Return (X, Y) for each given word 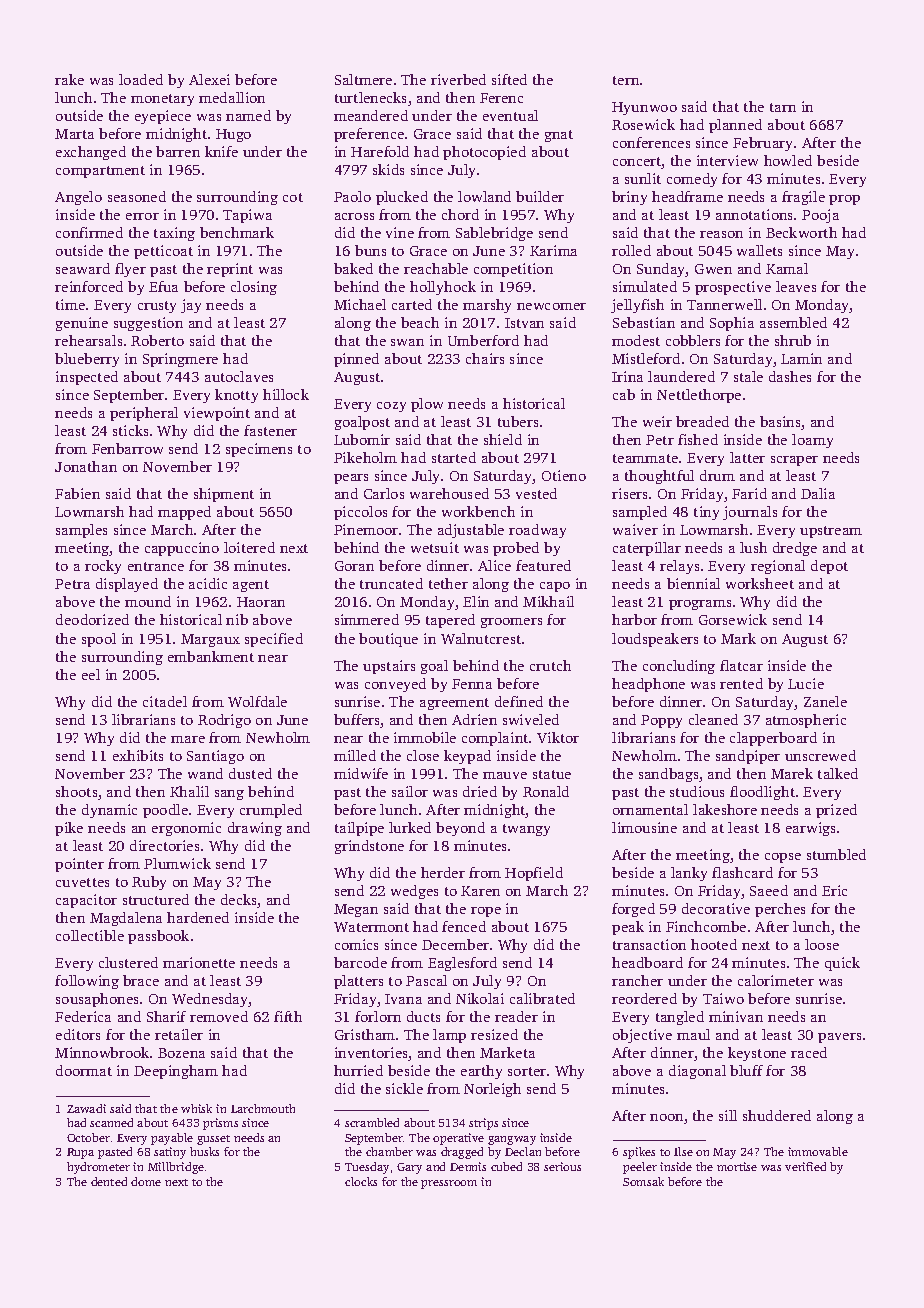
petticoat (163, 252)
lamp (449, 1036)
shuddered (777, 1115)
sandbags (668, 775)
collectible (90, 935)
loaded (141, 79)
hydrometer (98, 1168)
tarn (783, 107)
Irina (627, 376)
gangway (512, 1140)
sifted (509, 79)
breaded (702, 421)
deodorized (92, 619)
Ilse (683, 1151)
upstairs (389, 667)
